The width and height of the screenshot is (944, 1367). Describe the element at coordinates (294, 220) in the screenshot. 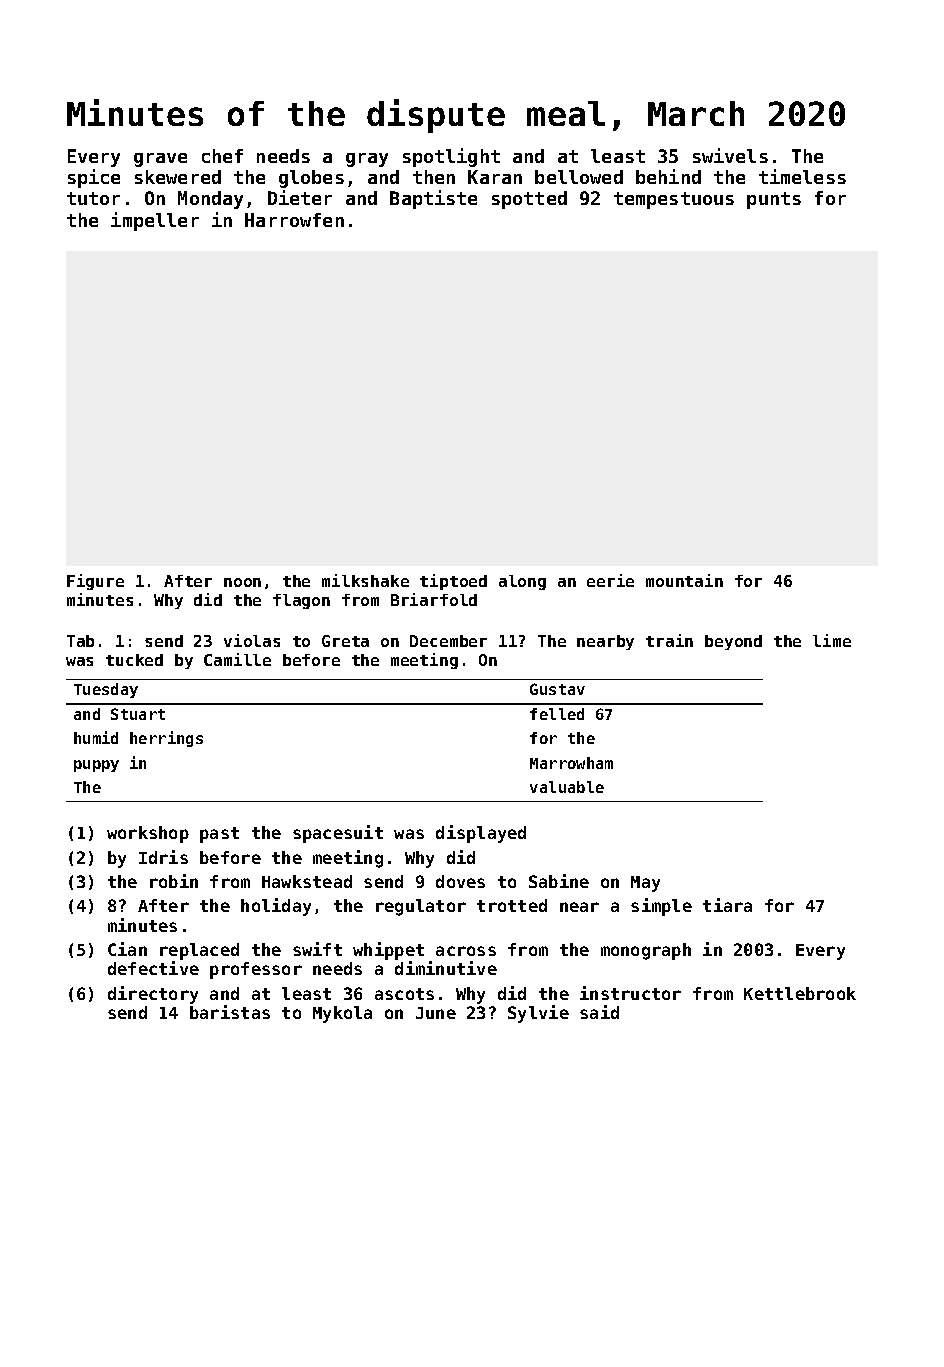

I see `Harrowfen` at that location.
